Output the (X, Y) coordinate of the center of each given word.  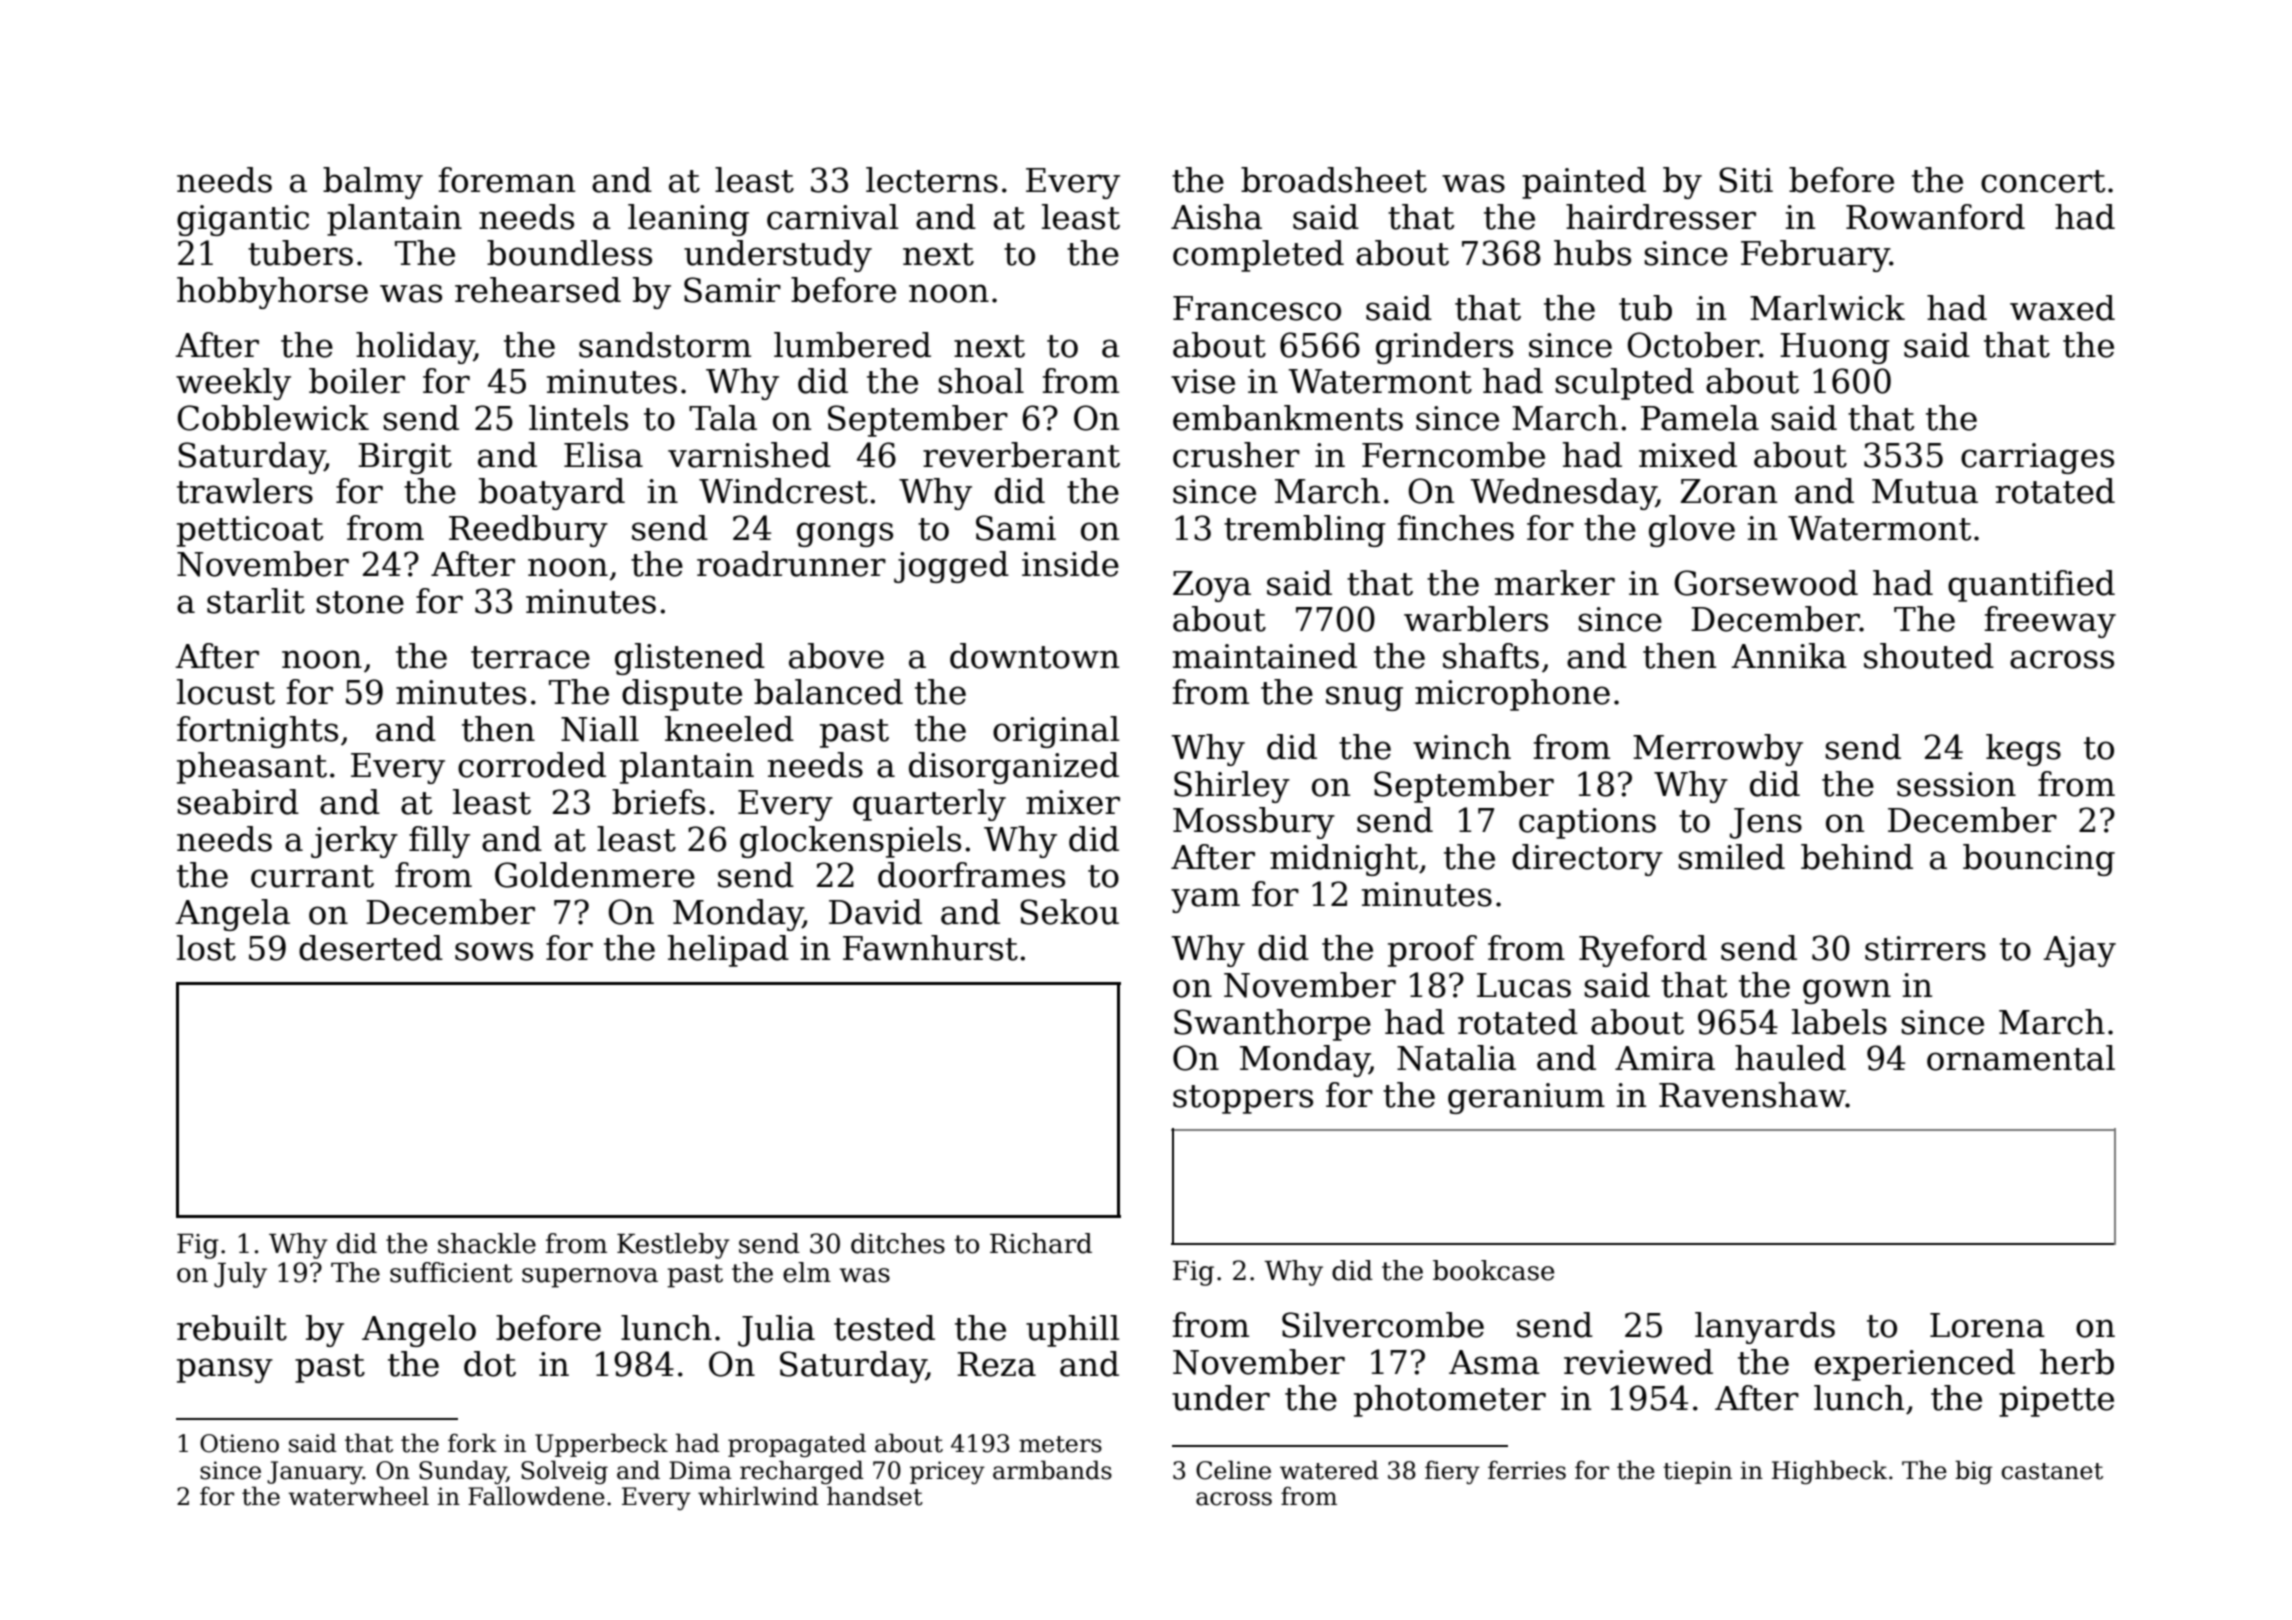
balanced (828, 692)
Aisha (1216, 217)
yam (1205, 900)
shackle (487, 1243)
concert (2043, 181)
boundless (569, 253)
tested (884, 1328)
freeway (2050, 622)
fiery (1452, 1472)
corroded (532, 765)
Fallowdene (536, 1496)
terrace (530, 657)
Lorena (1987, 1325)
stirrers (1925, 948)
